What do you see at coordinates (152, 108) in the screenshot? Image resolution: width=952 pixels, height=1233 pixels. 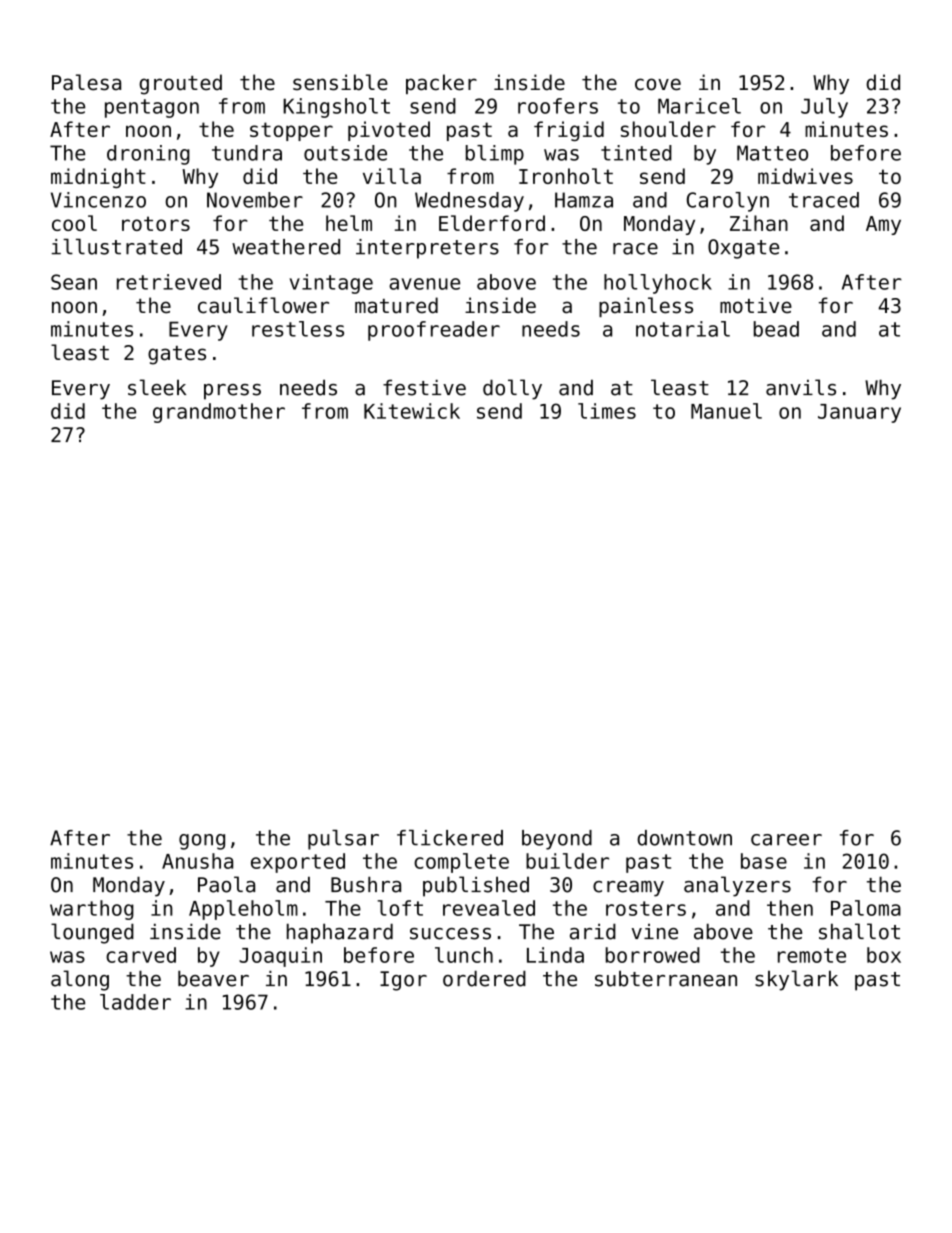 I see `pentagon` at bounding box center [152, 108].
